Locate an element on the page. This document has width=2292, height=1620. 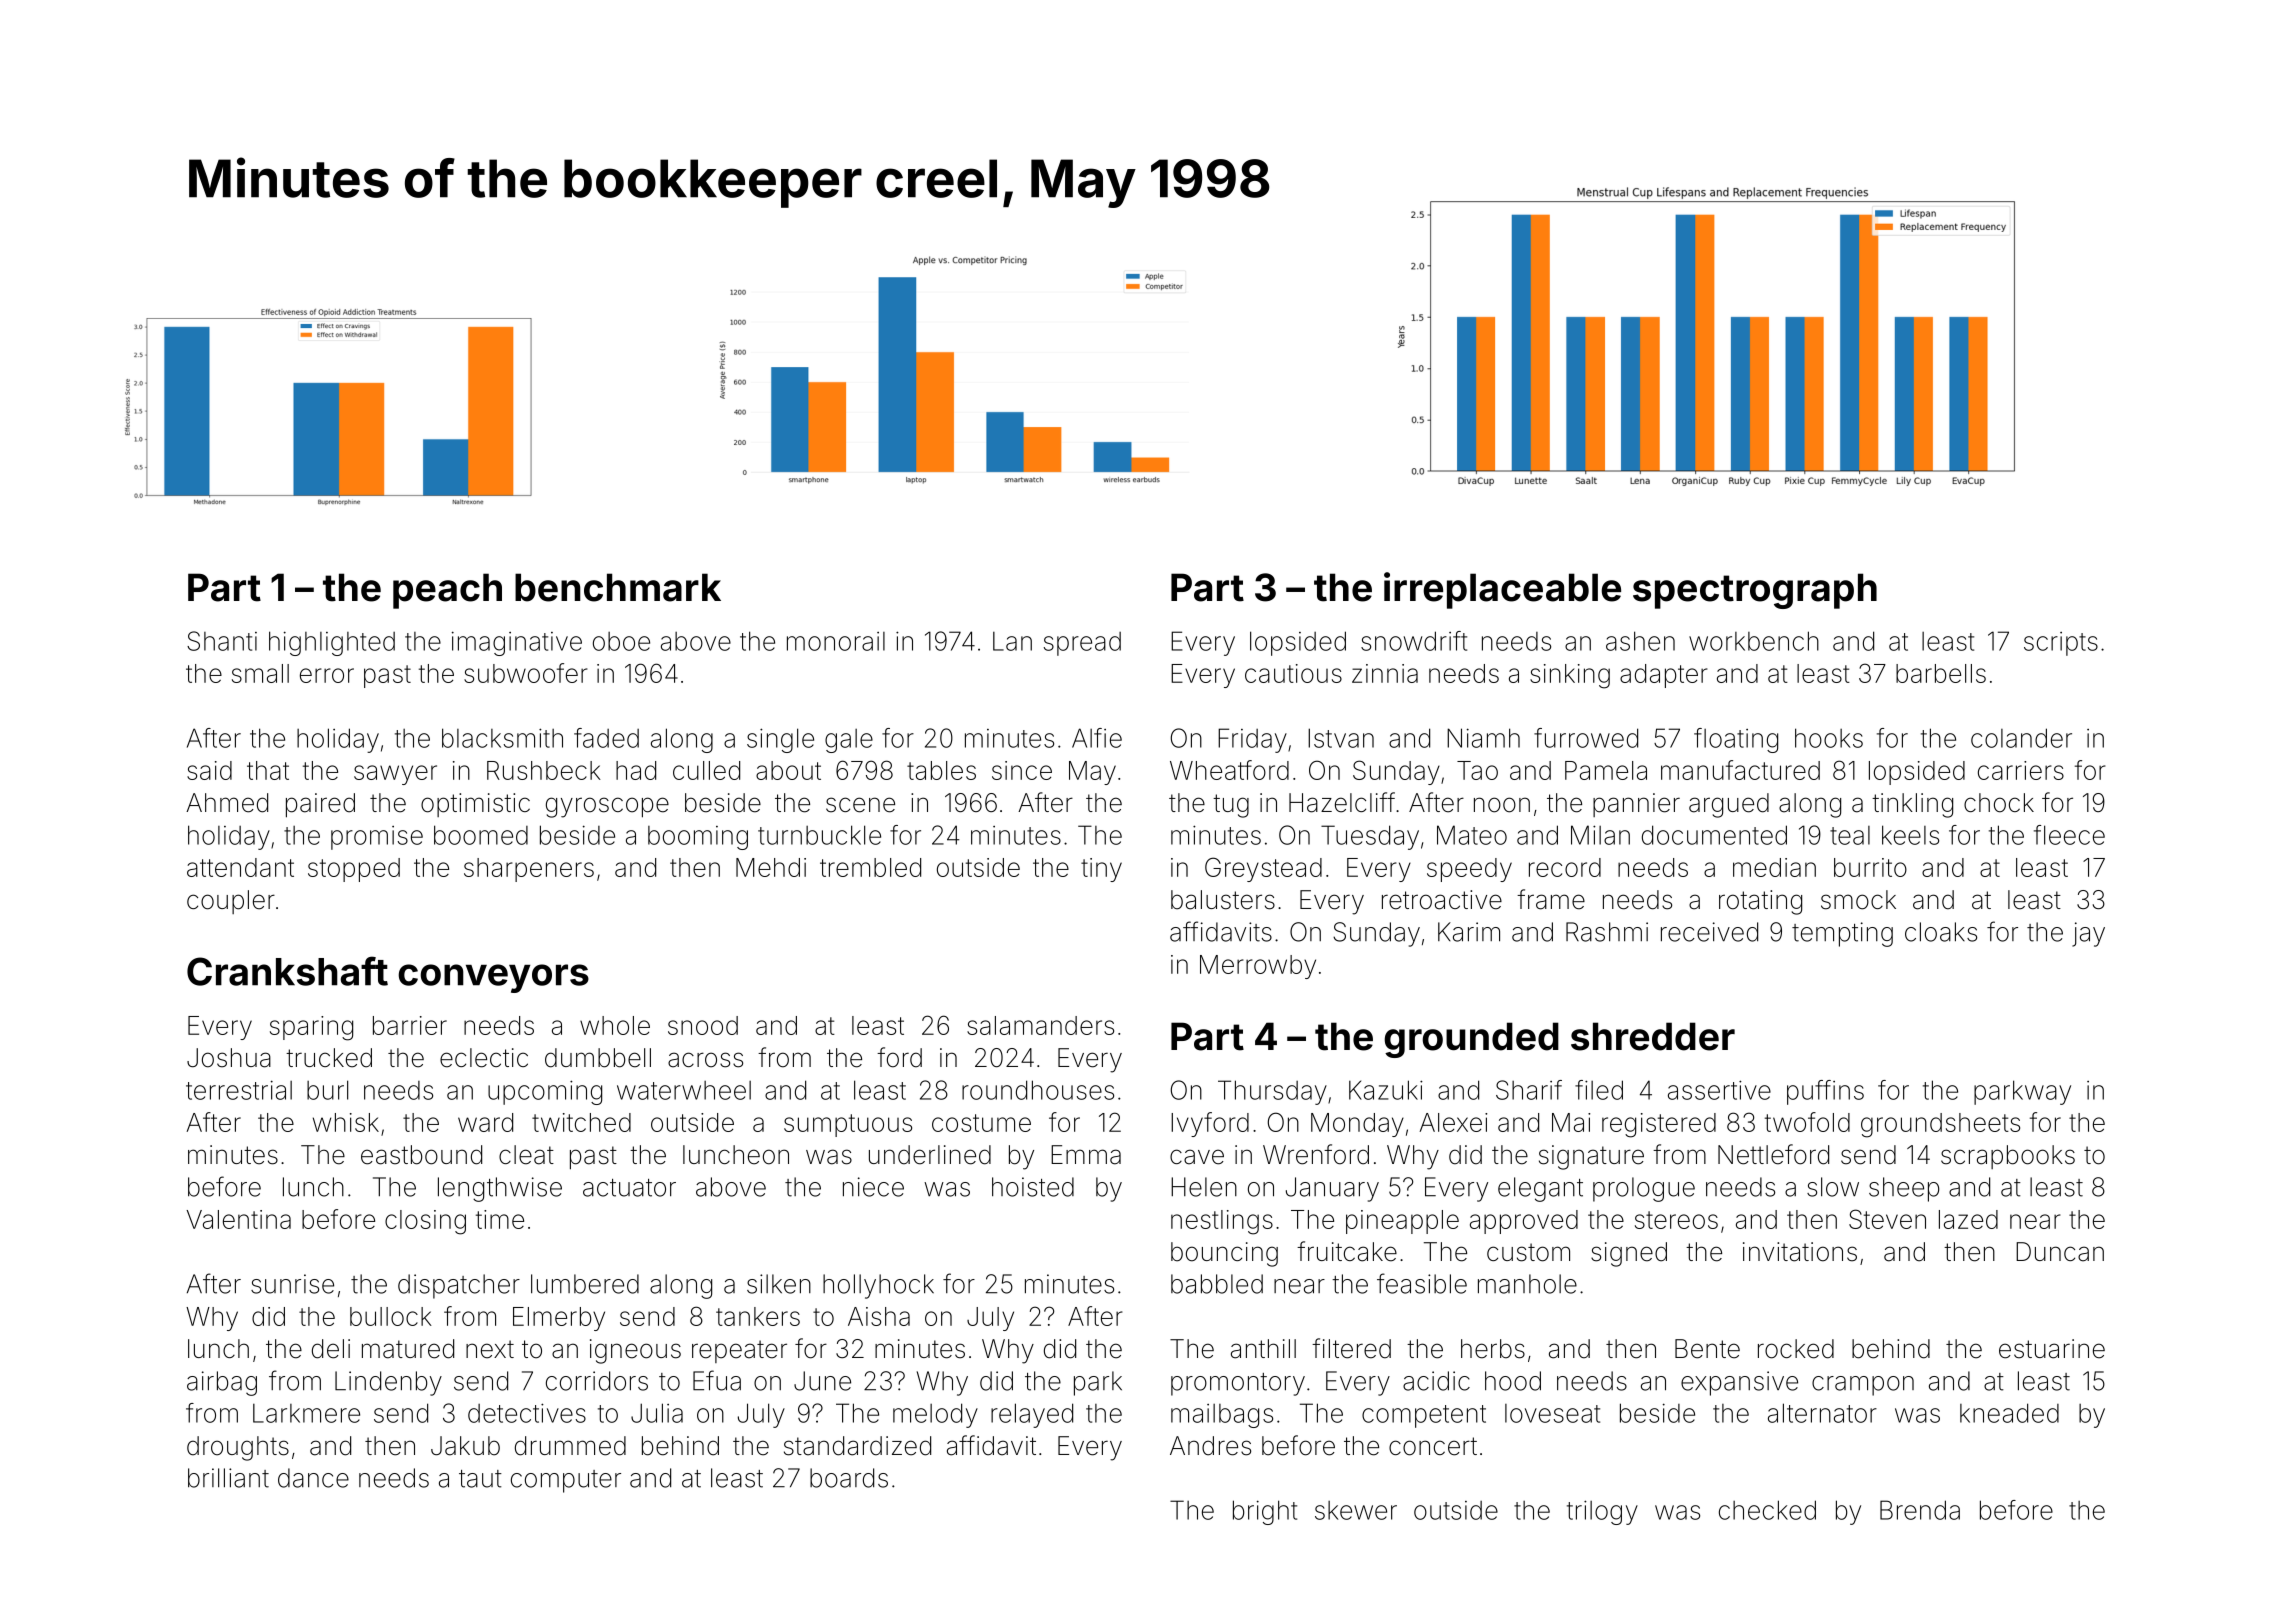
Alfie is located at coordinates (1097, 738).
